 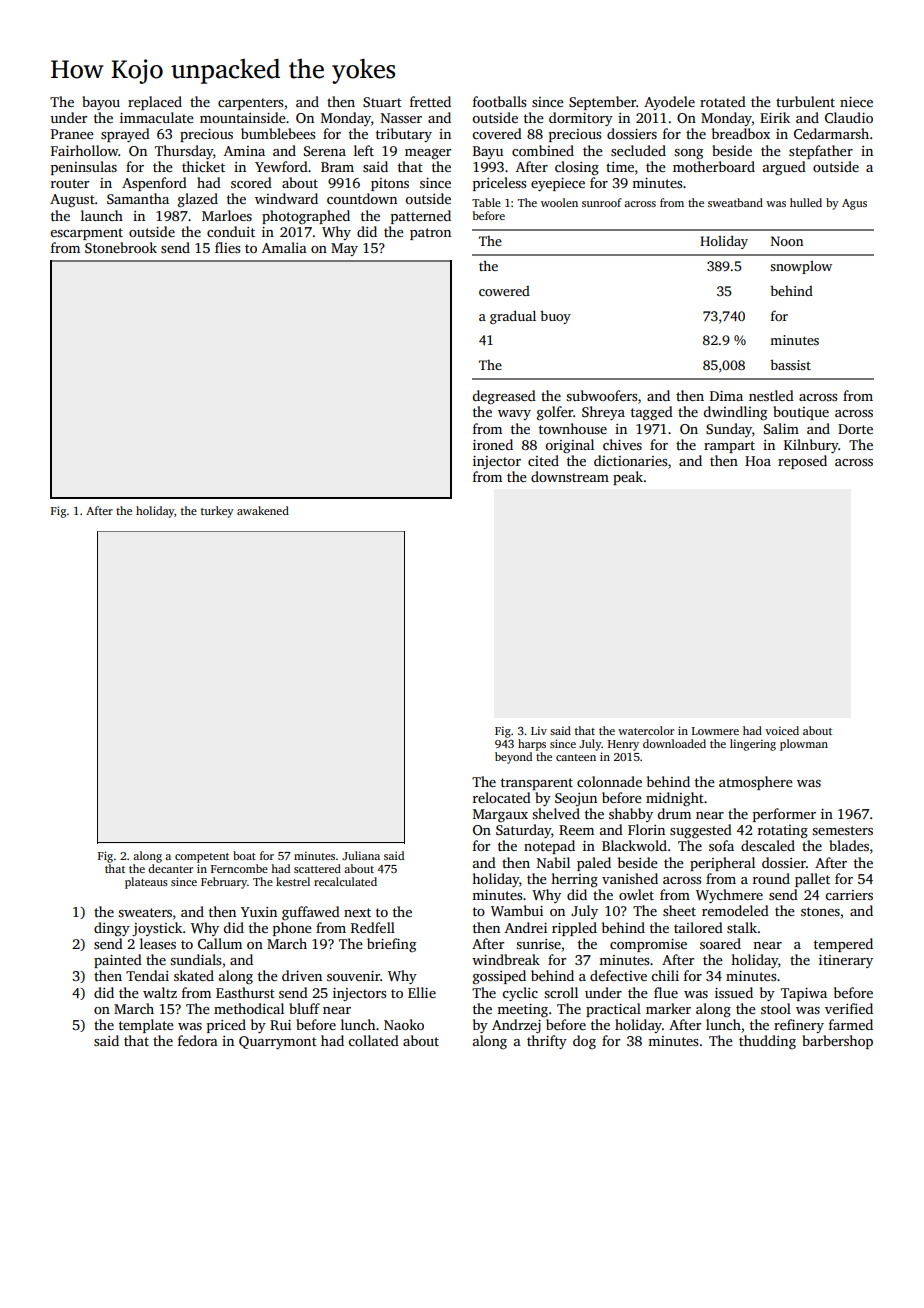 What do you see at coordinates (430, 101) in the document?
I see `fretted` at bounding box center [430, 101].
